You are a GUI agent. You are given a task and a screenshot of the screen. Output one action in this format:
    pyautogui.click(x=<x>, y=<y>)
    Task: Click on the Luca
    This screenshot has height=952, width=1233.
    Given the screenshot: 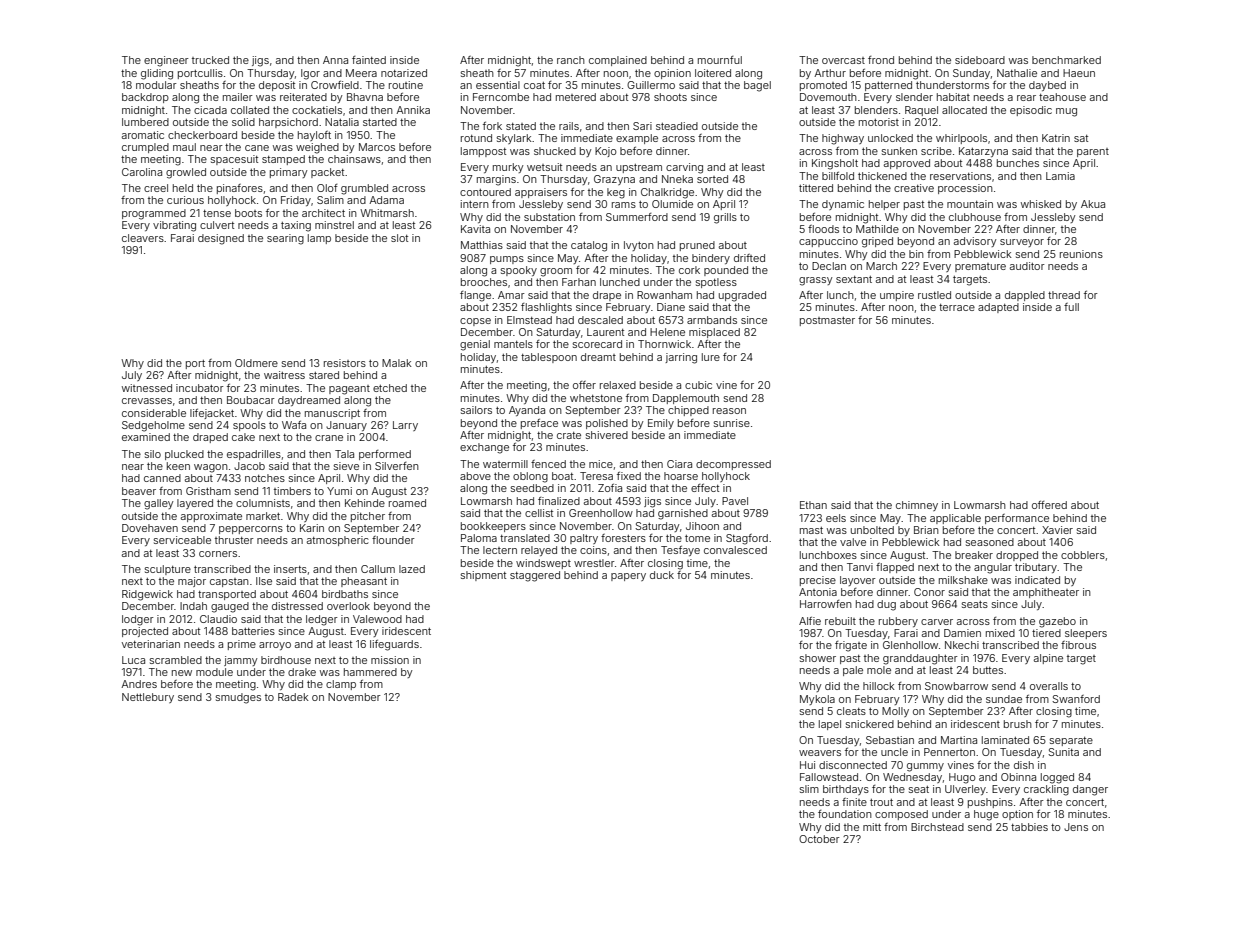 What is the action you would take?
    pyautogui.click(x=133, y=660)
